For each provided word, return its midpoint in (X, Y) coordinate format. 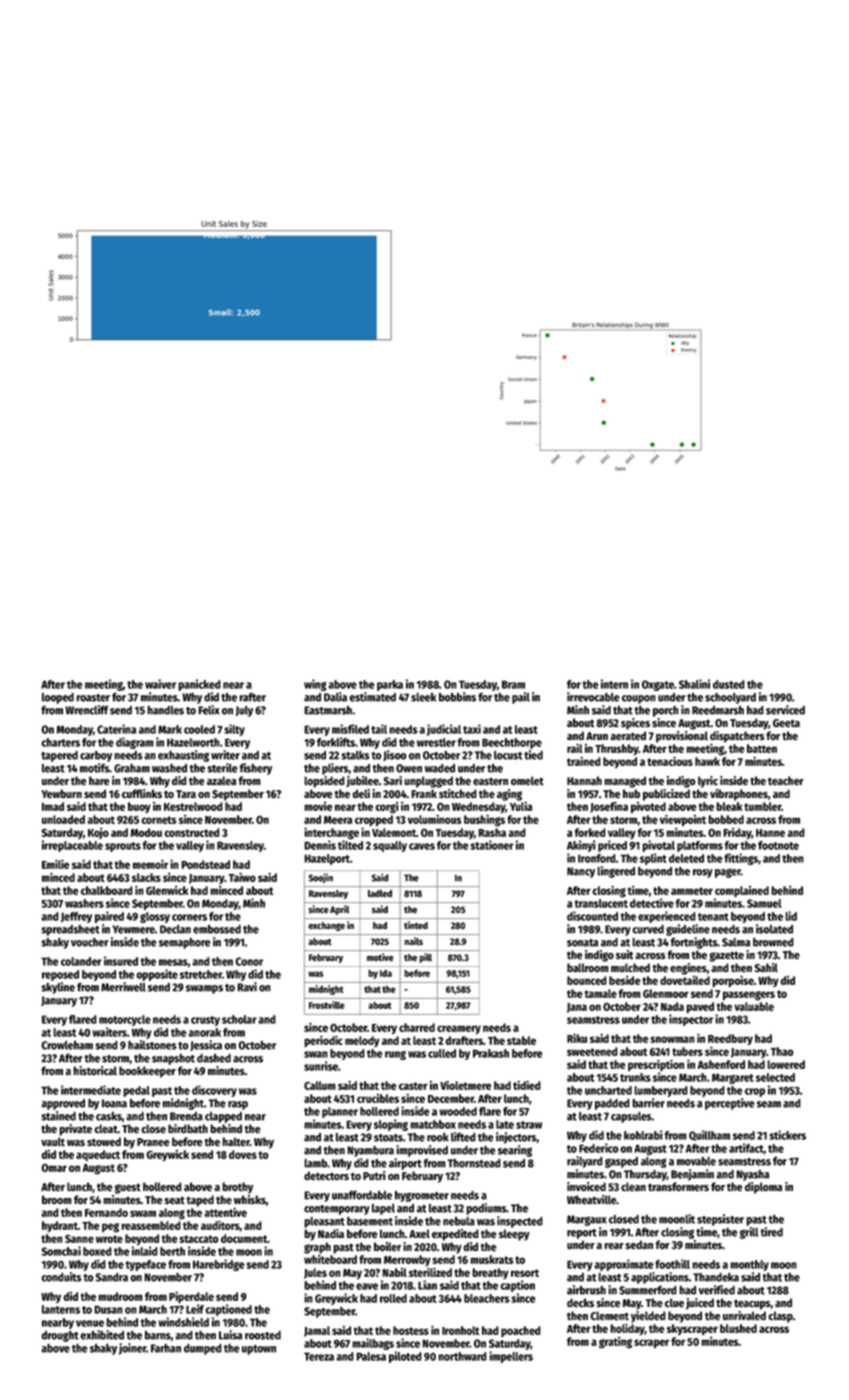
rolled (393, 1298)
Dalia (335, 697)
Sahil (766, 967)
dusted (729, 684)
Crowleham (67, 1045)
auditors (220, 1225)
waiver (160, 684)
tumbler (762, 806)
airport (405, 1164)
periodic (323, 1041)
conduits (61, 1277)
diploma (763, 1188)
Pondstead (205, 864)
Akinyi (581, 846)
